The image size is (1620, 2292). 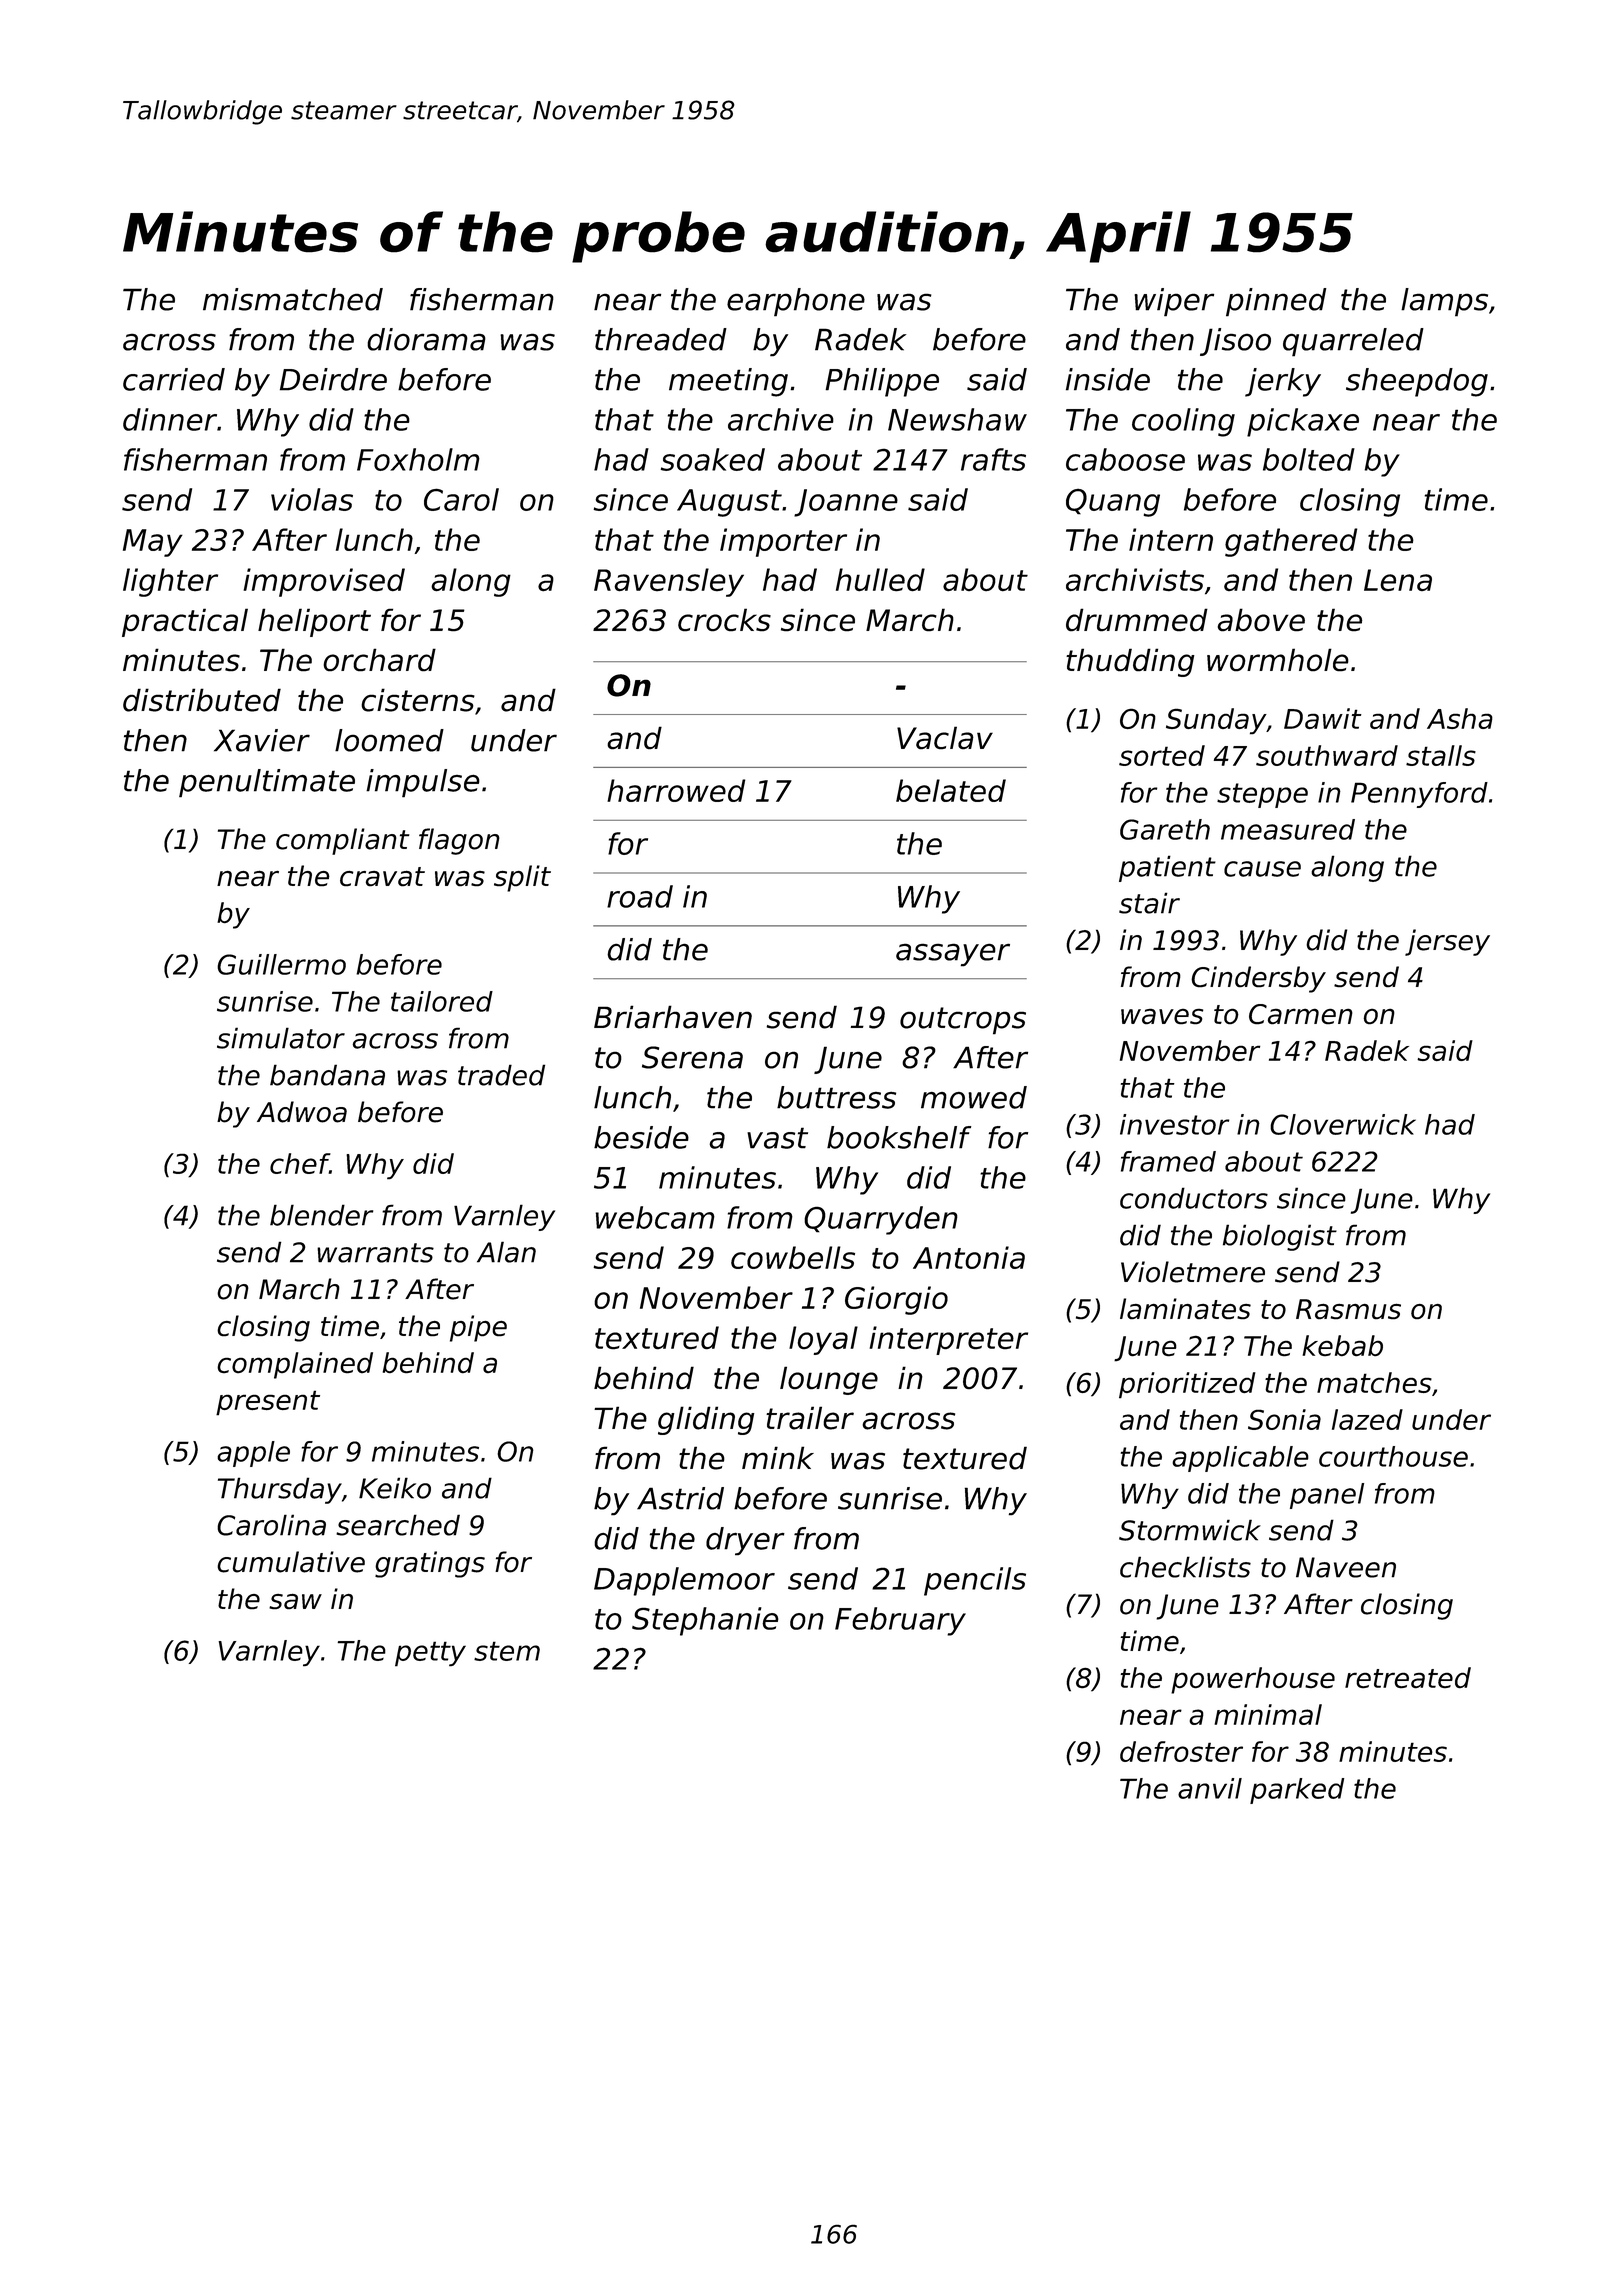 I want to click on mismatched, so click(x=293, y=299).
